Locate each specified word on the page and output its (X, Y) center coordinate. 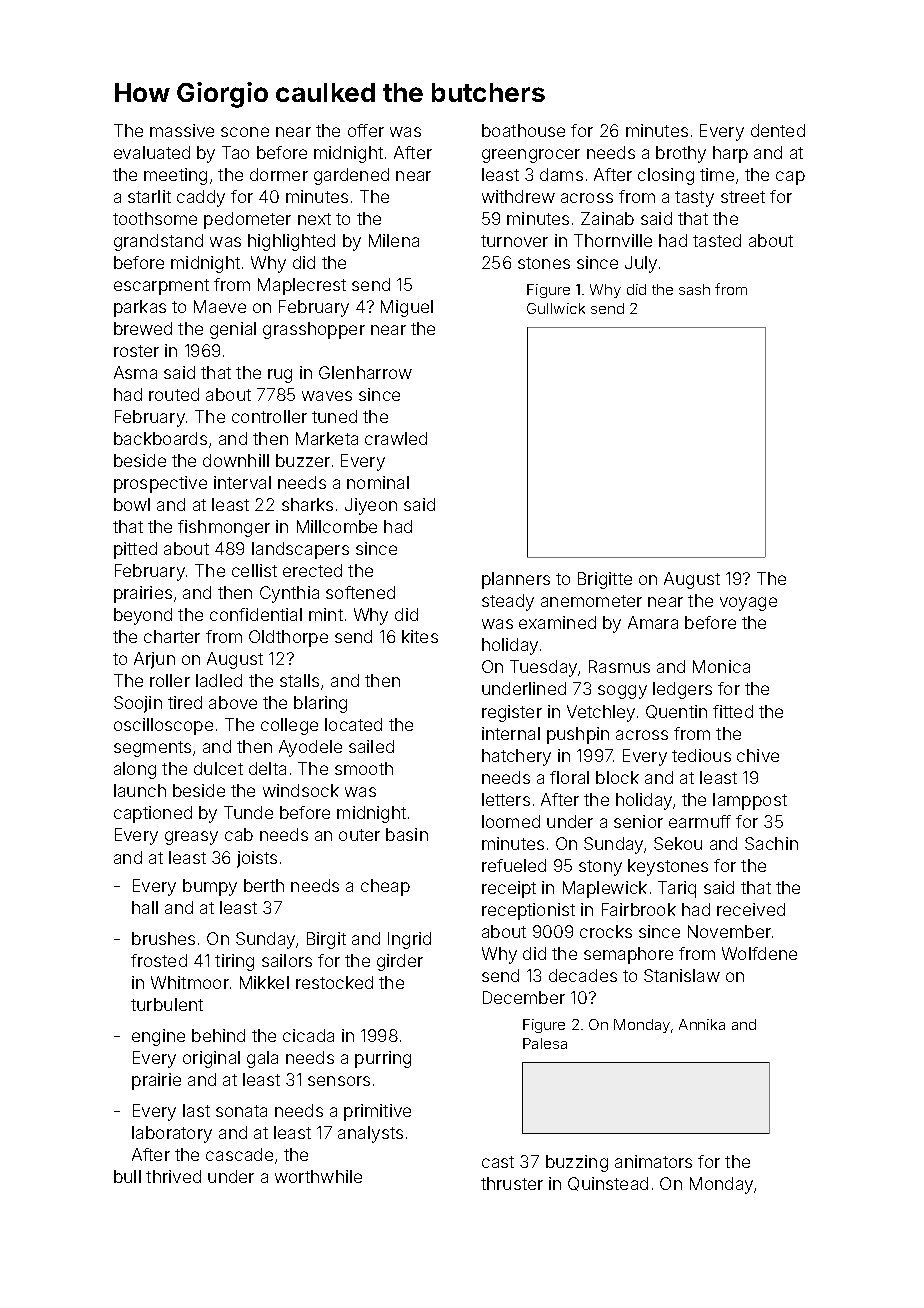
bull (127, 1176)
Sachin (771, 843)
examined (557, 622)
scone (245, 132)
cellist (254, 570)
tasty (694, 199)
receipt (509, 889)
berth (264, 885)
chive (758, 755)
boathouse (523, 130)
